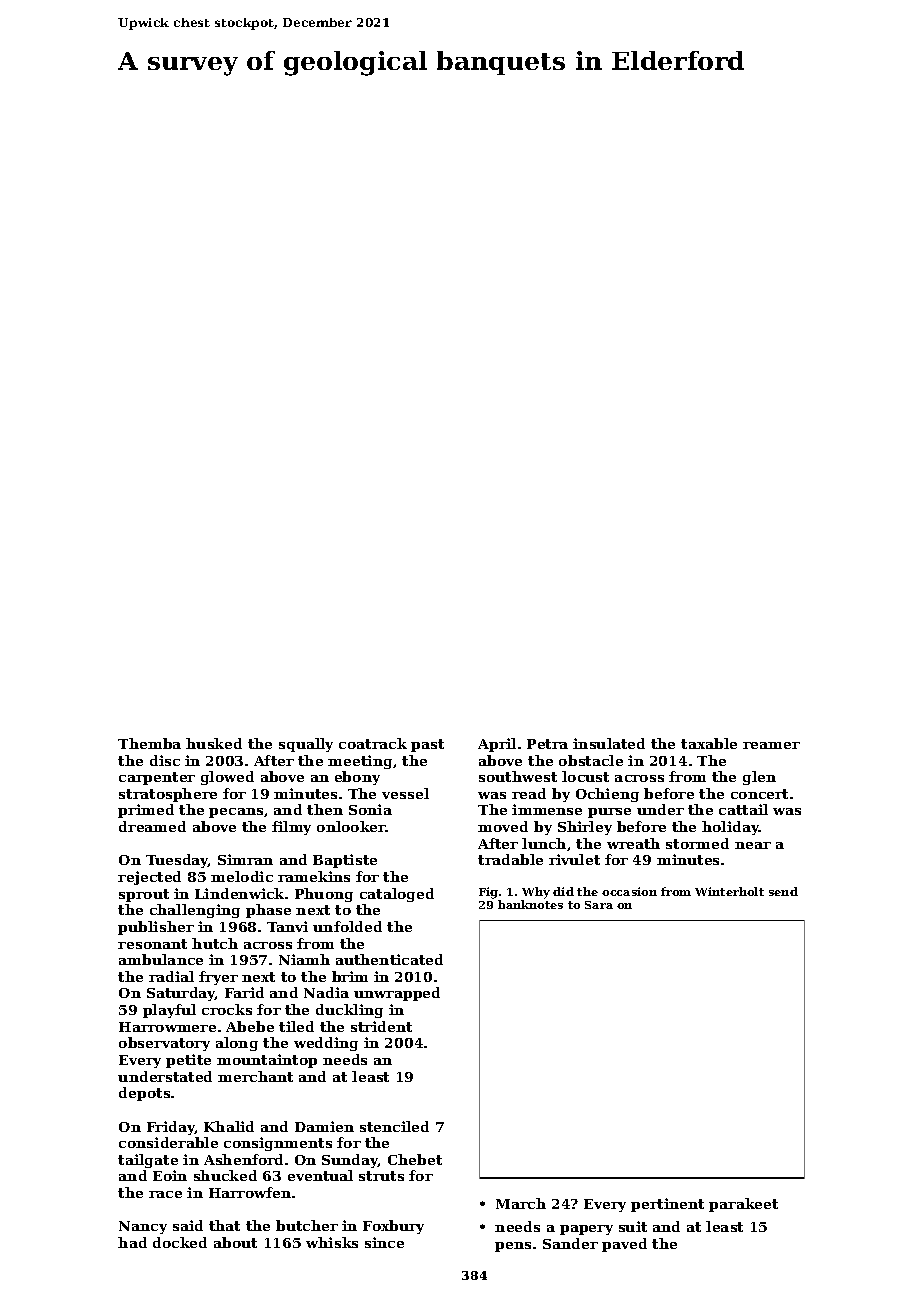 The height and width of the document is (1308, 924). Describe the element at coordinates (697, 843) in the document. I see `stormed` at that location.
